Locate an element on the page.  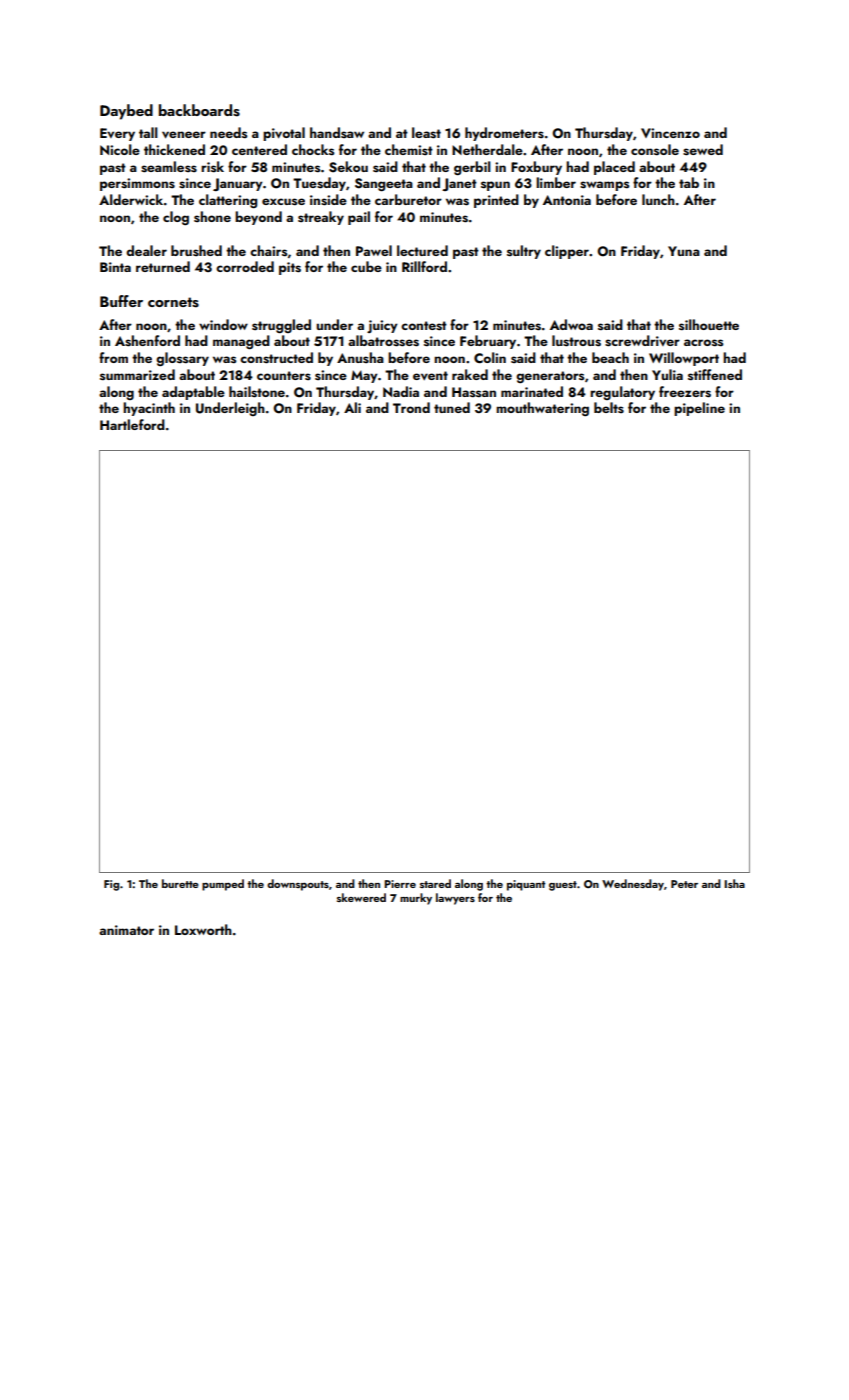
lawyers is located at coordinates (455, 899).
